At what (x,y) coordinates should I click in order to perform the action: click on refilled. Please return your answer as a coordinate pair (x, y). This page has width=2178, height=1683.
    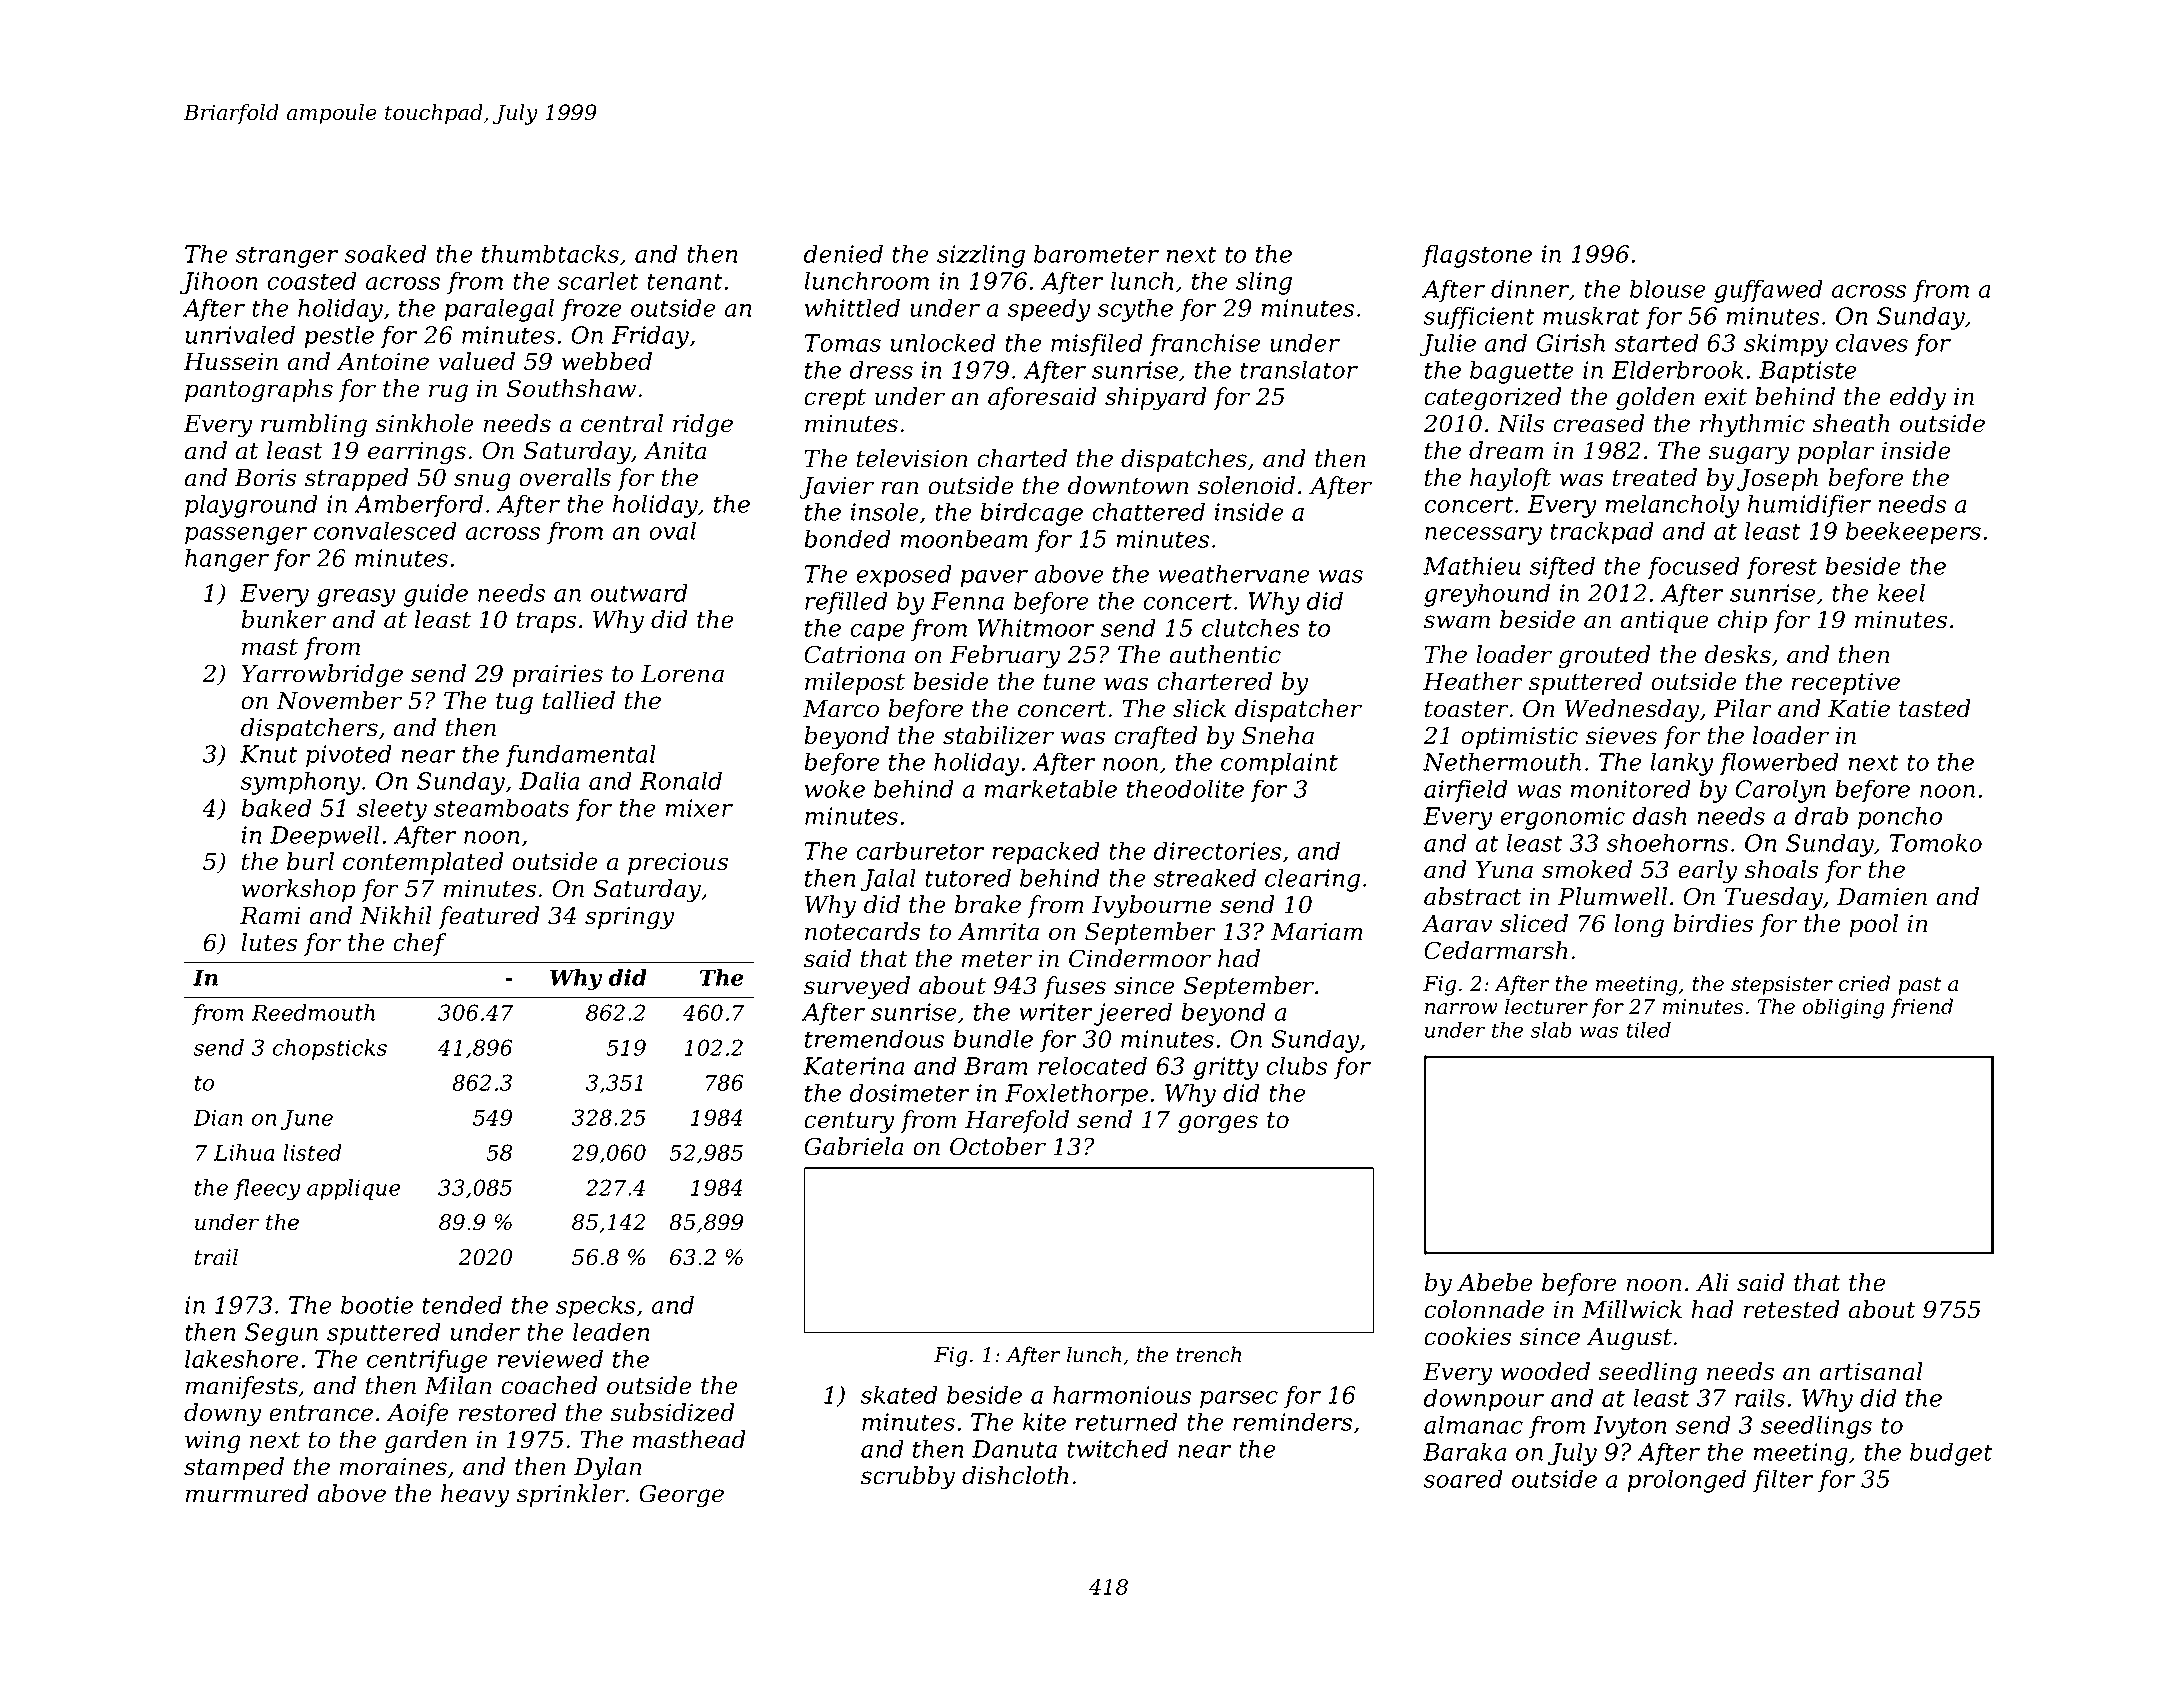
    Looking at the image, I should click on (846, 603).
